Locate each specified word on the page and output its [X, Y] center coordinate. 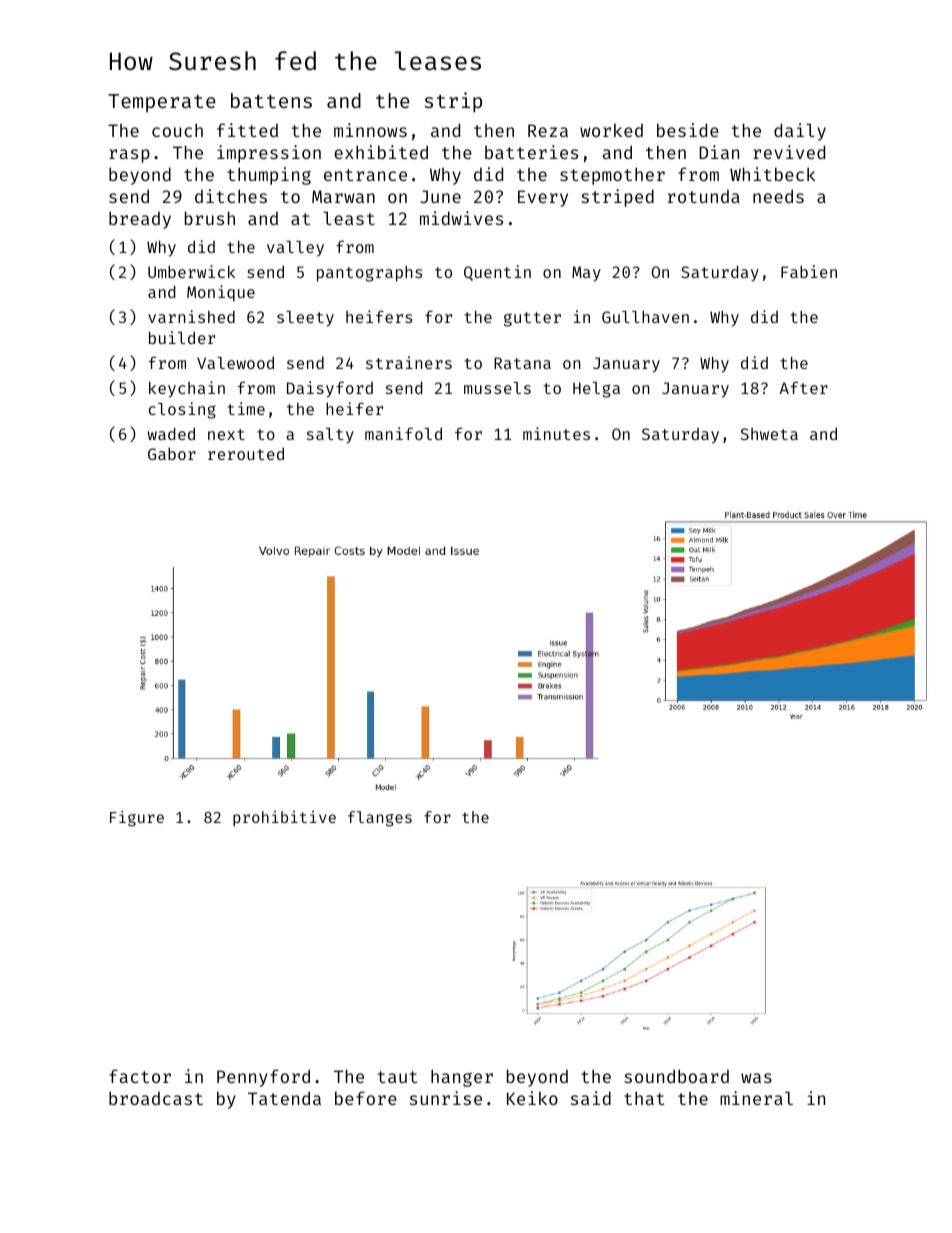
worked [611, 130]
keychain [187, 389]
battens [271, 100]
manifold [403, 433]
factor [140, 1076]
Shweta [769, 434]
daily [800, 132]
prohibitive [284, 819]
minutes [556, 433]
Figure [137, 819]
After [803, 387]
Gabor [172, 453]
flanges [380, 819]
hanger [462, 1078]
